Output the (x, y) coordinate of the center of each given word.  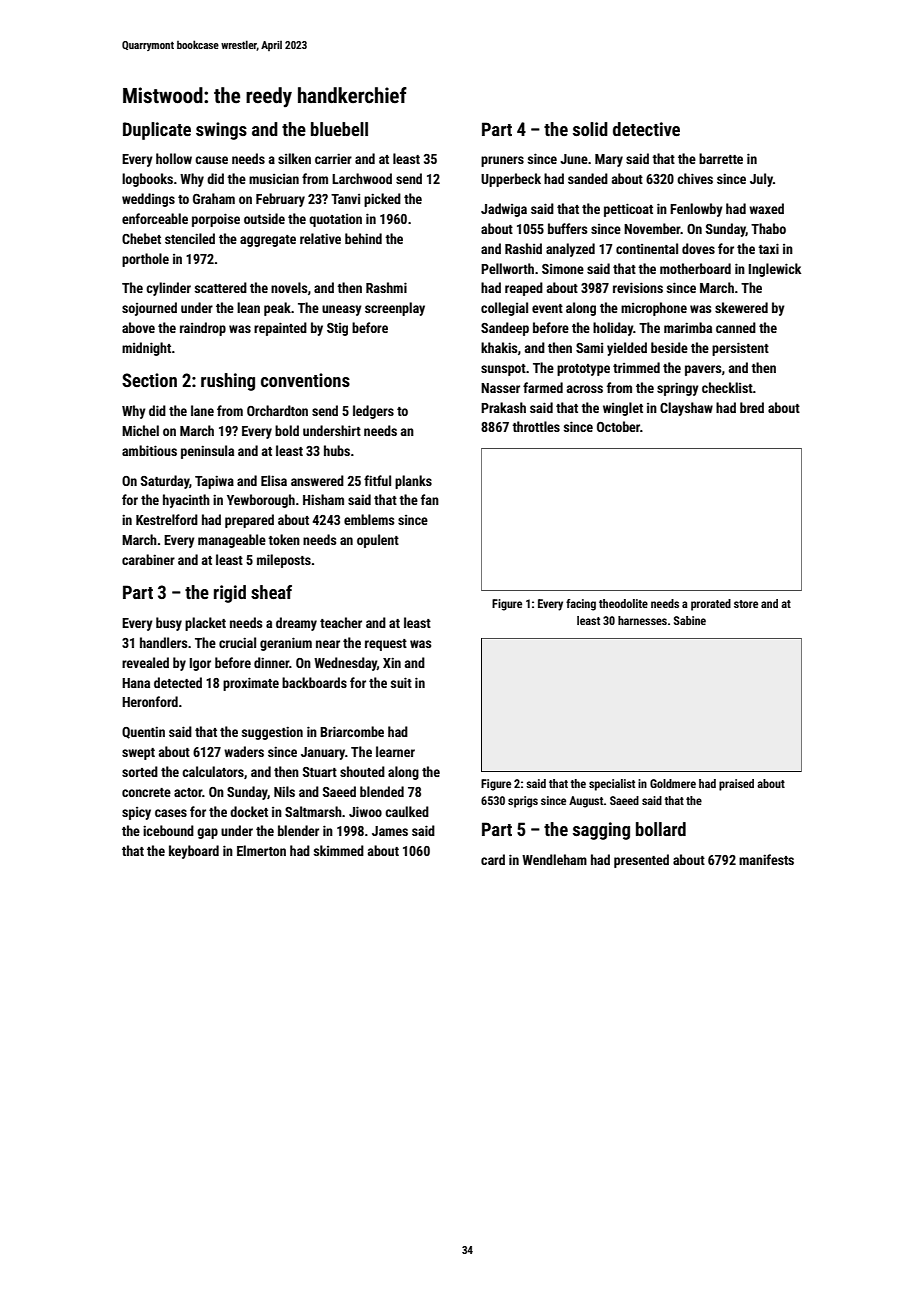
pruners (502, 161)
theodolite (623, 603)
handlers (163, 642)
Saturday (165, 482)
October (618, 426)
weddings (148, 200)
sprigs (523, 802)
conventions (305, 380)
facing (581, 605)
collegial (504, 309)
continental (647, 248)
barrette (721, 158)
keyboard (194, 852)
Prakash (503, 407)
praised (736, 785)
